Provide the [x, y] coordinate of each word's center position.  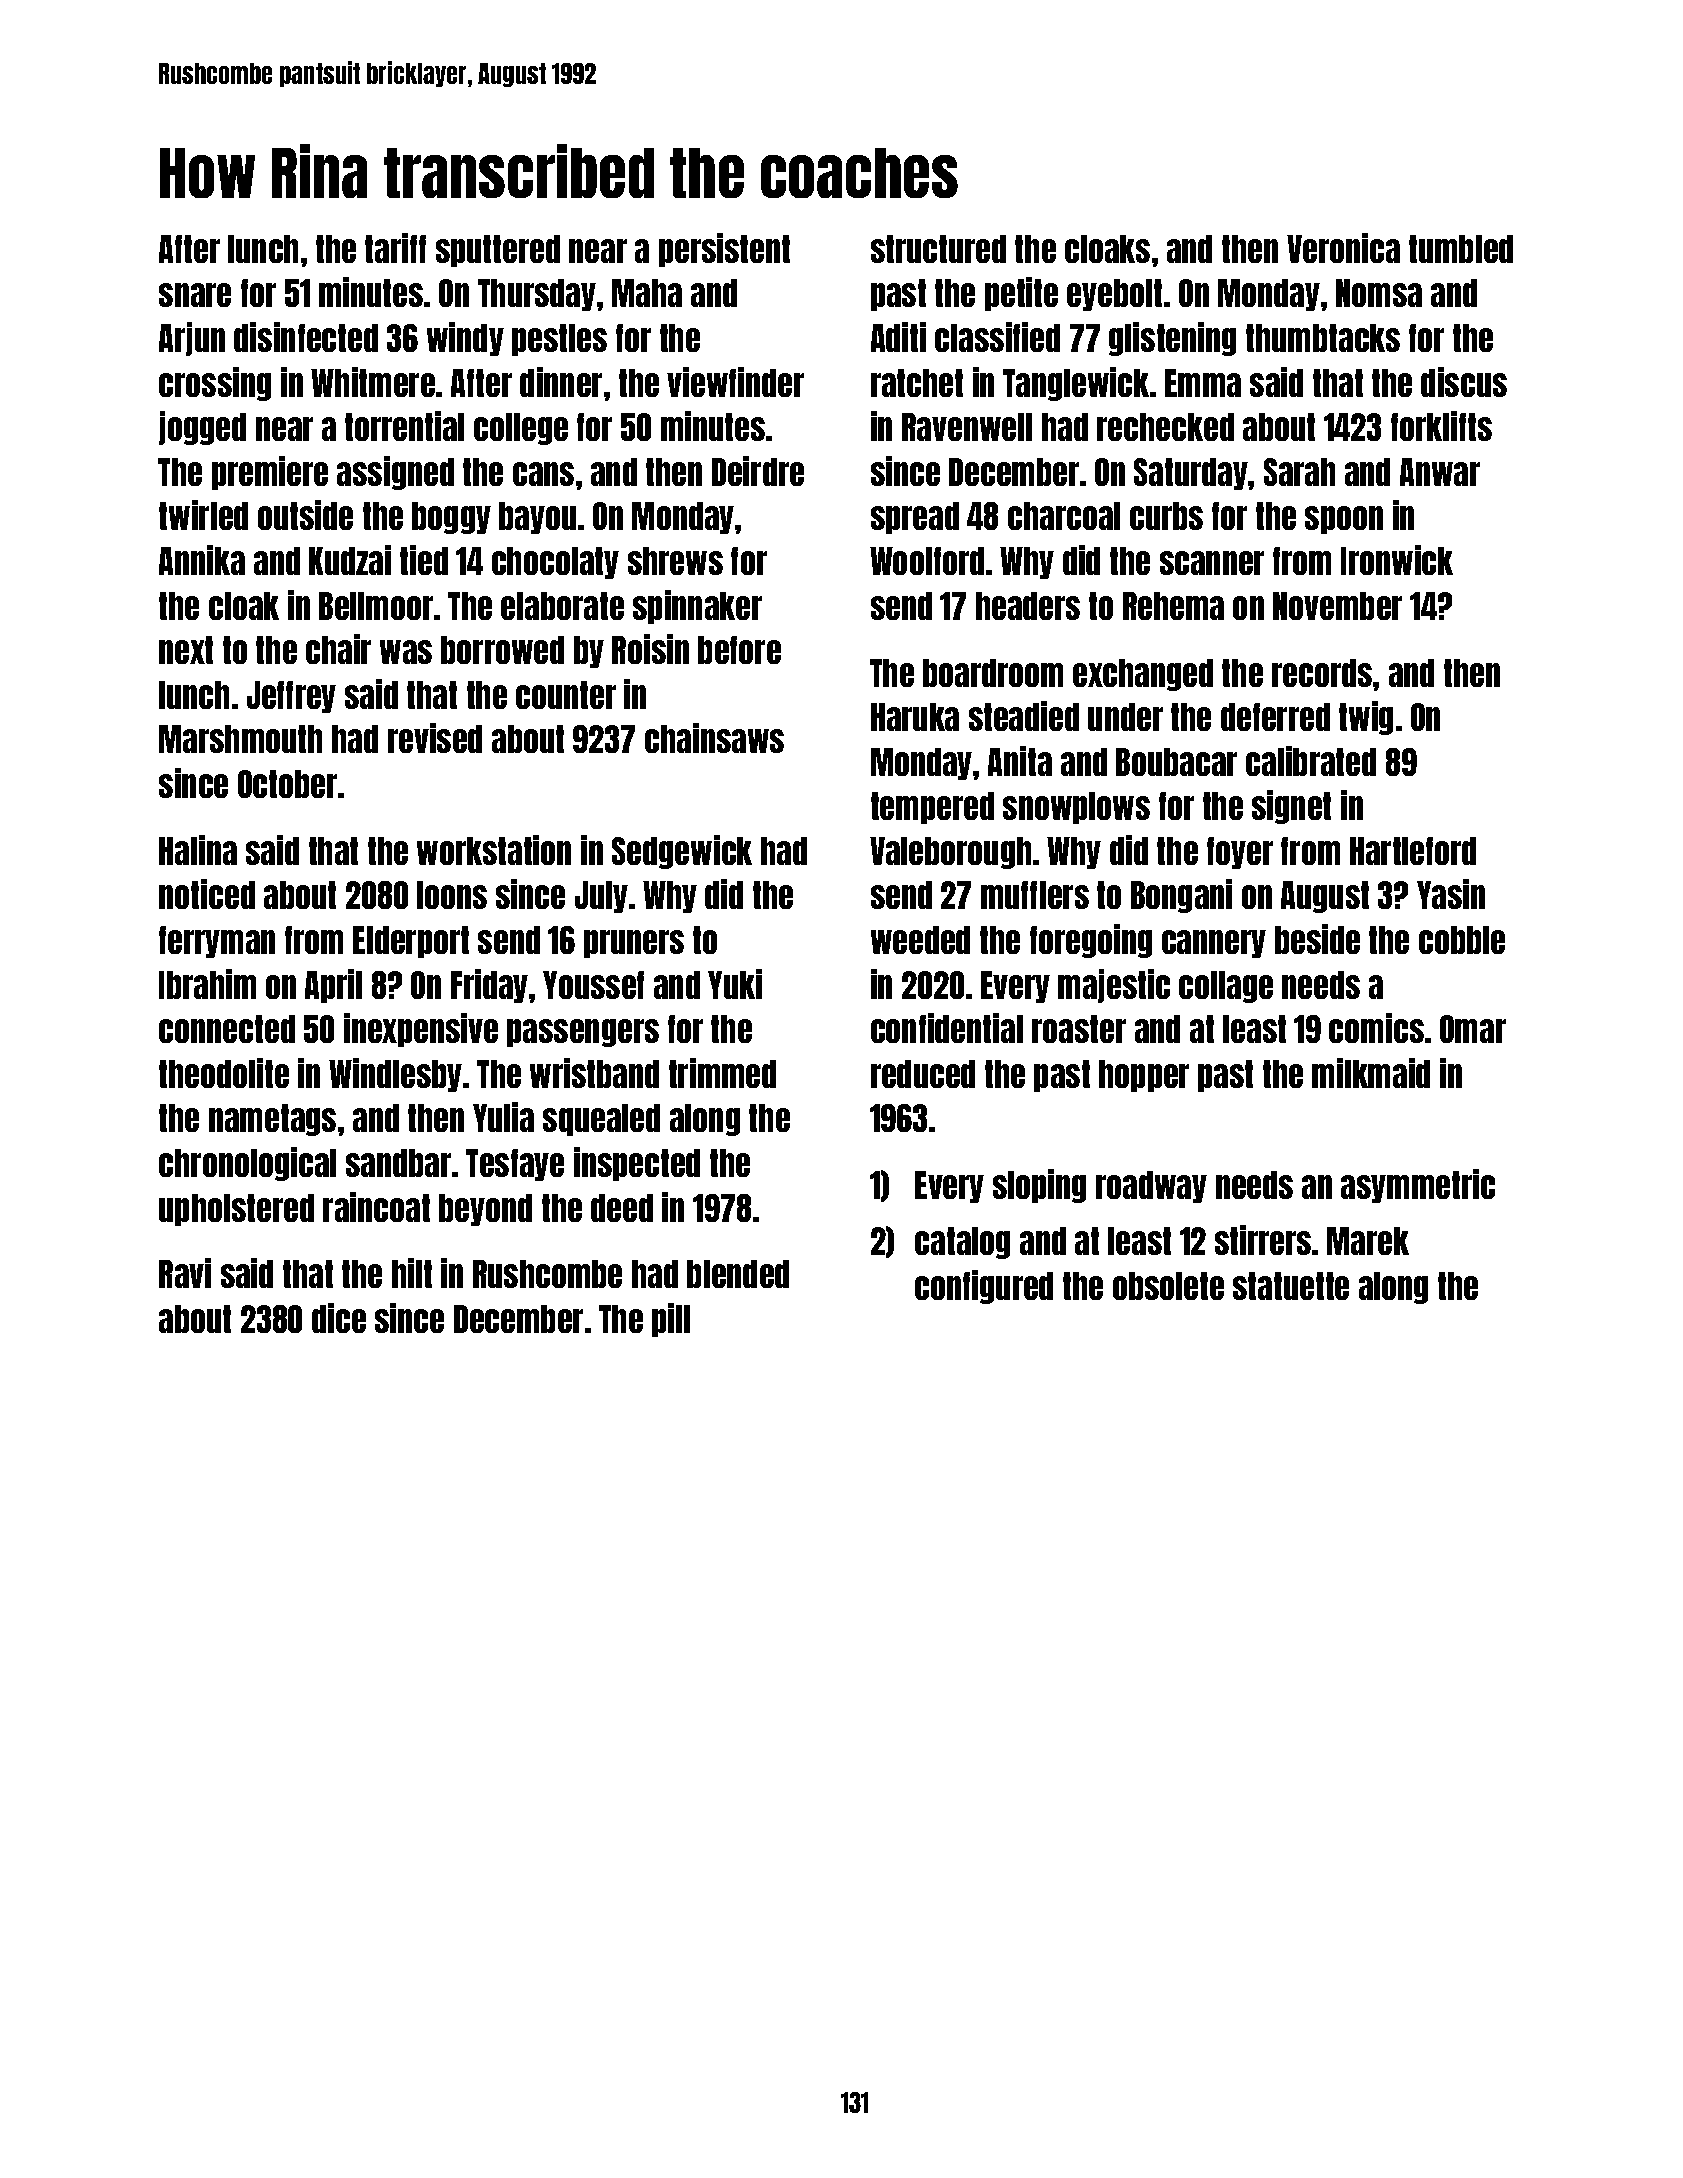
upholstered [236, 1210]
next [186, 650]
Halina [198, 850]
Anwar [1440, 472]
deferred [1275, 717]
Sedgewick [682, 852]
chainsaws [714, 738]
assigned [395, 473]
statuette [1291, 1286]
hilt [412, 1273]
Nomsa [1379, 293]
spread [915, 518]
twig [1366, 718]
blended [738, 1274]
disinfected [306, 337]
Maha [647, 293]
